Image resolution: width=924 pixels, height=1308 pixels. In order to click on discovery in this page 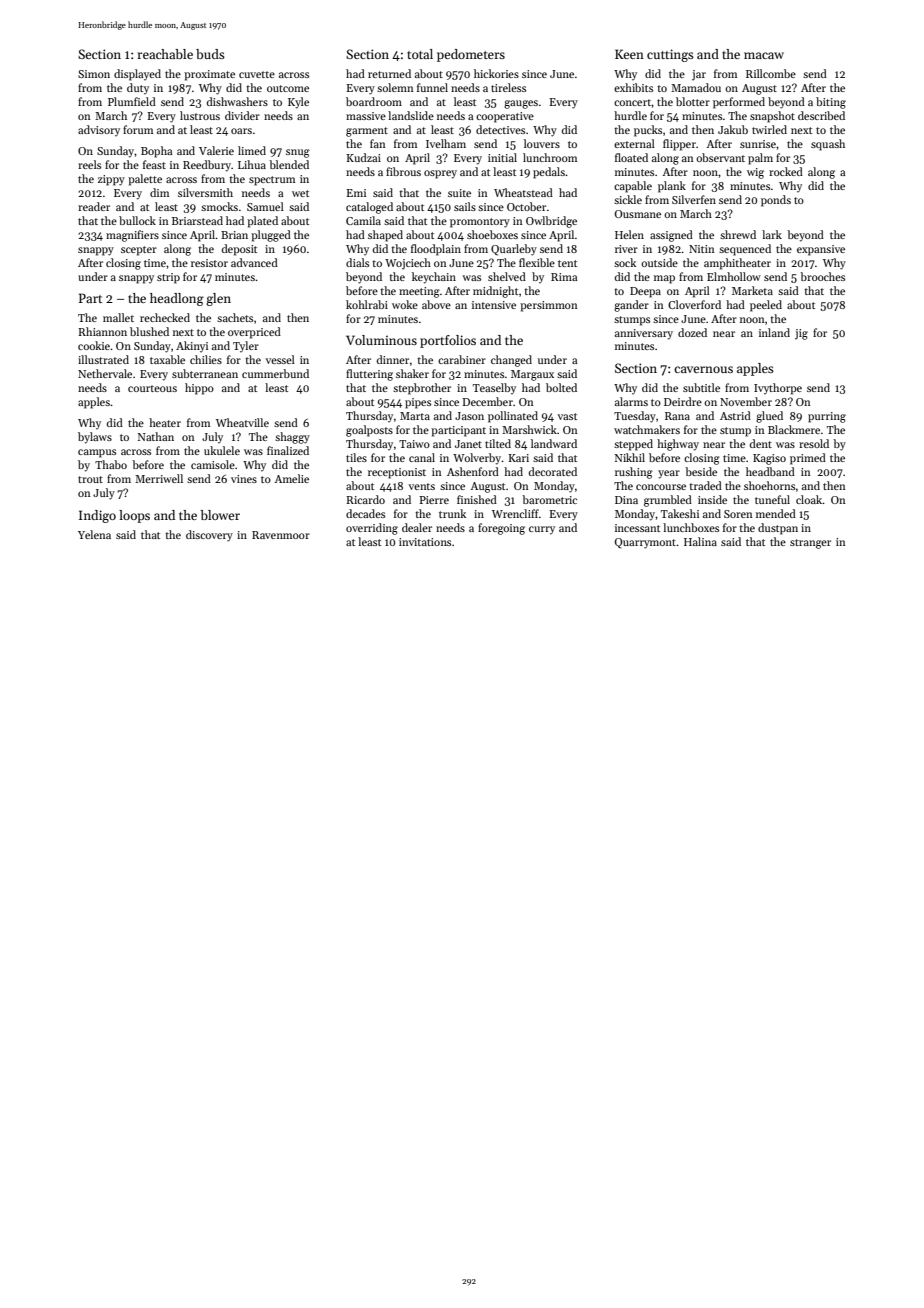, I will do `click(209, 536)`.
